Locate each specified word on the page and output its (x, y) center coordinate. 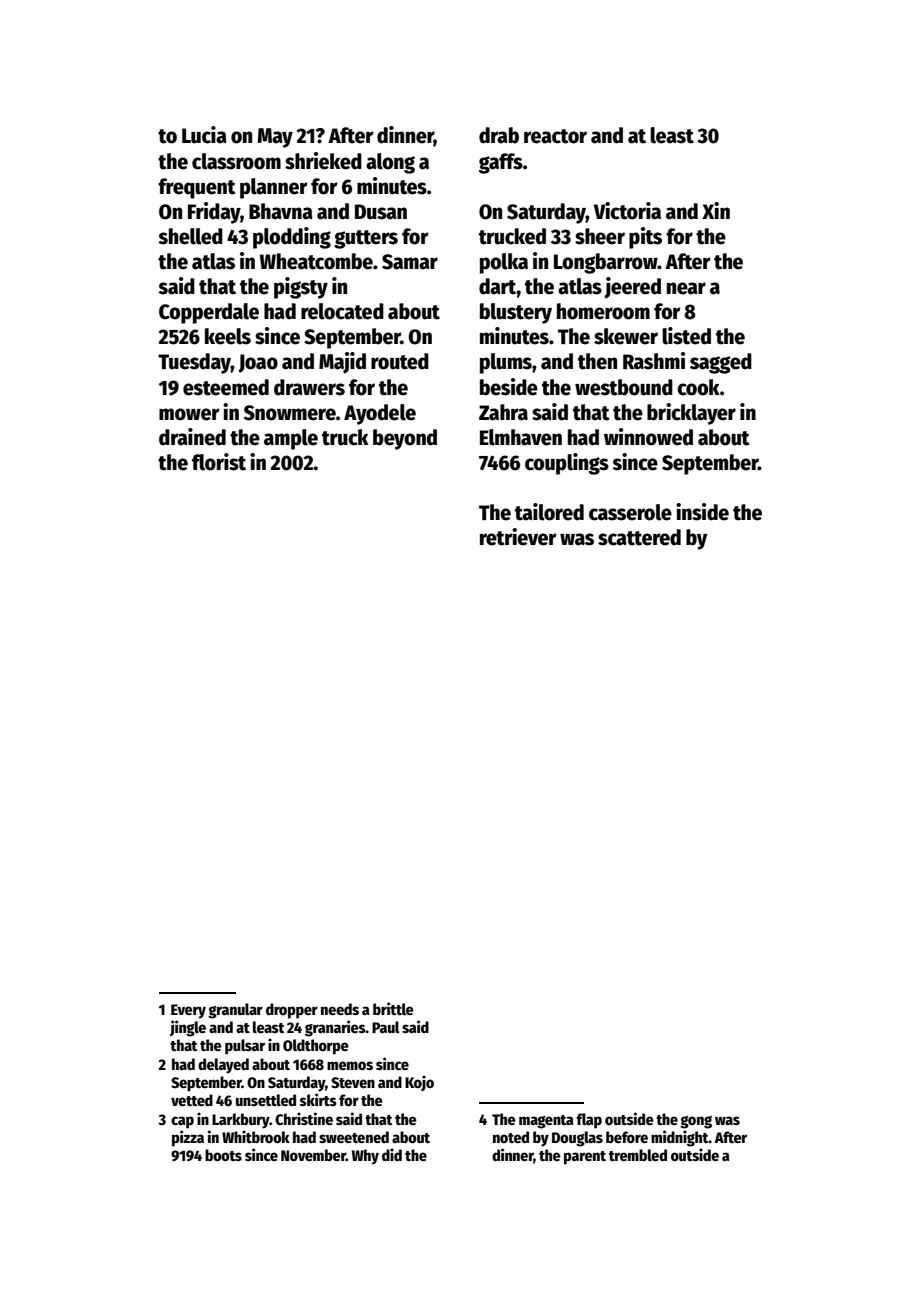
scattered (639, 537)
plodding (292, 238)
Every (188, 1011)
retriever (518, 537)
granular (235, 1011)
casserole (630, 512)
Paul (386, 1027)
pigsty (301, 288)
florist (219, 462)
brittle (393, 1008)
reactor (555, 136)
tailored (549, 512)
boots (223, 1155)
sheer (600, 236)
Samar (410, 262)
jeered (632, 288)
